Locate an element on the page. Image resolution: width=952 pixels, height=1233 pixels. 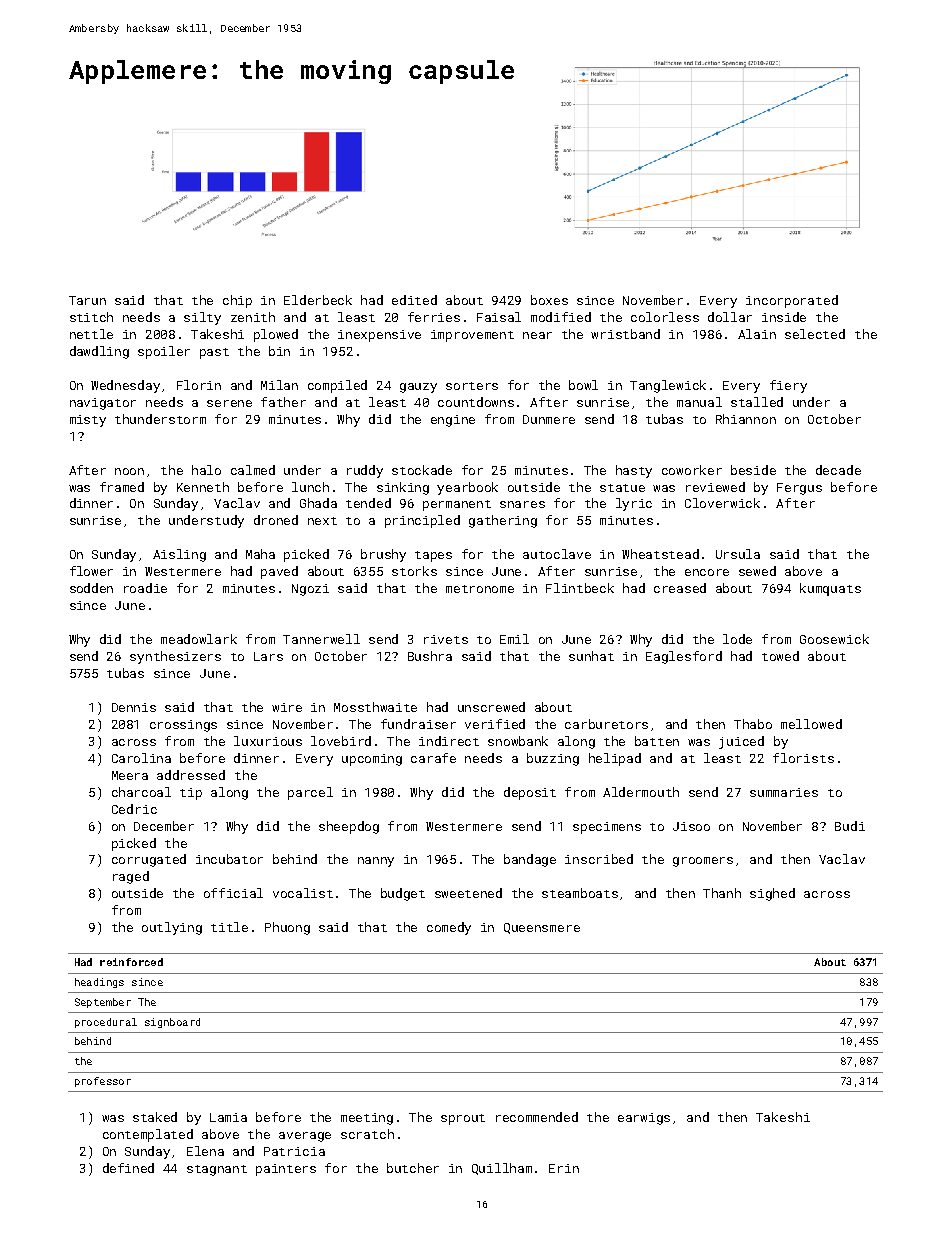
incubator is located at coordinates (229, 859).
